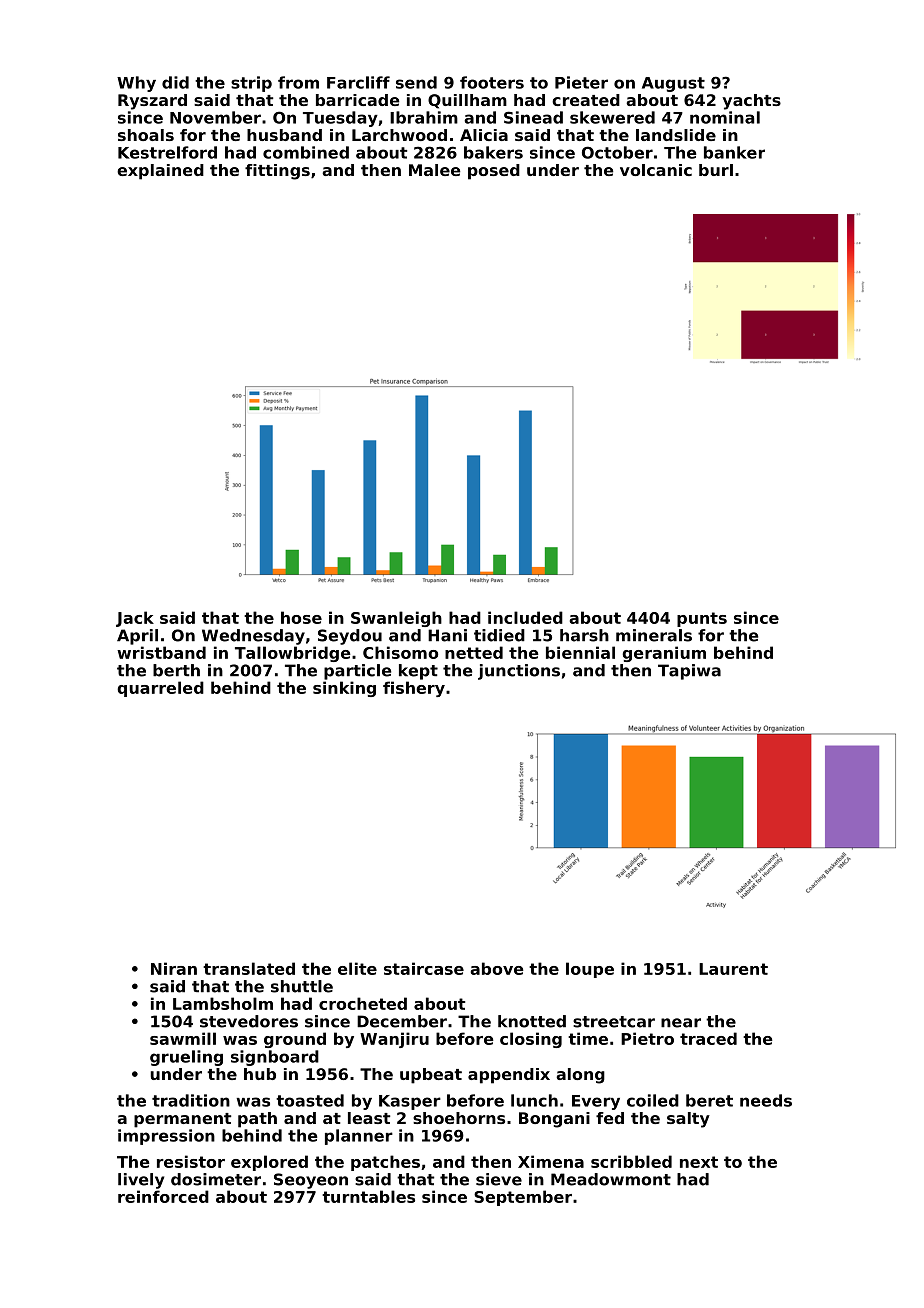 This document has width=924, height=1308. What do you see at coordinates (160, 172) in the document?
I see `explained` at bounding box center [160, 172].
